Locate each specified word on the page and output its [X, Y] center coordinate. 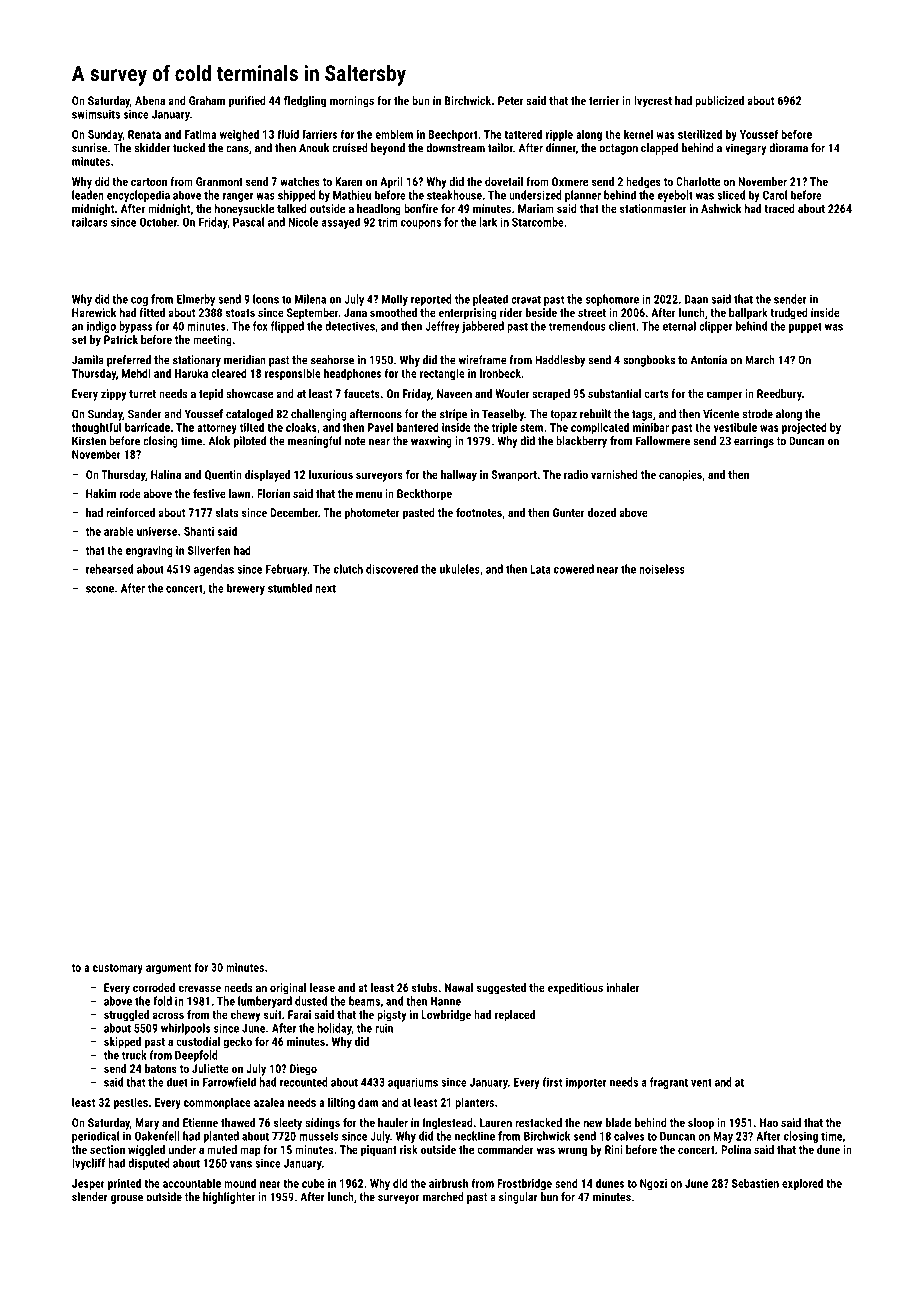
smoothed [393, 312]
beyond [388, 149]
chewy [246, 1016]
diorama [788, 148]
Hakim [101, 493]
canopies [680, 476]
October [158, 222]
